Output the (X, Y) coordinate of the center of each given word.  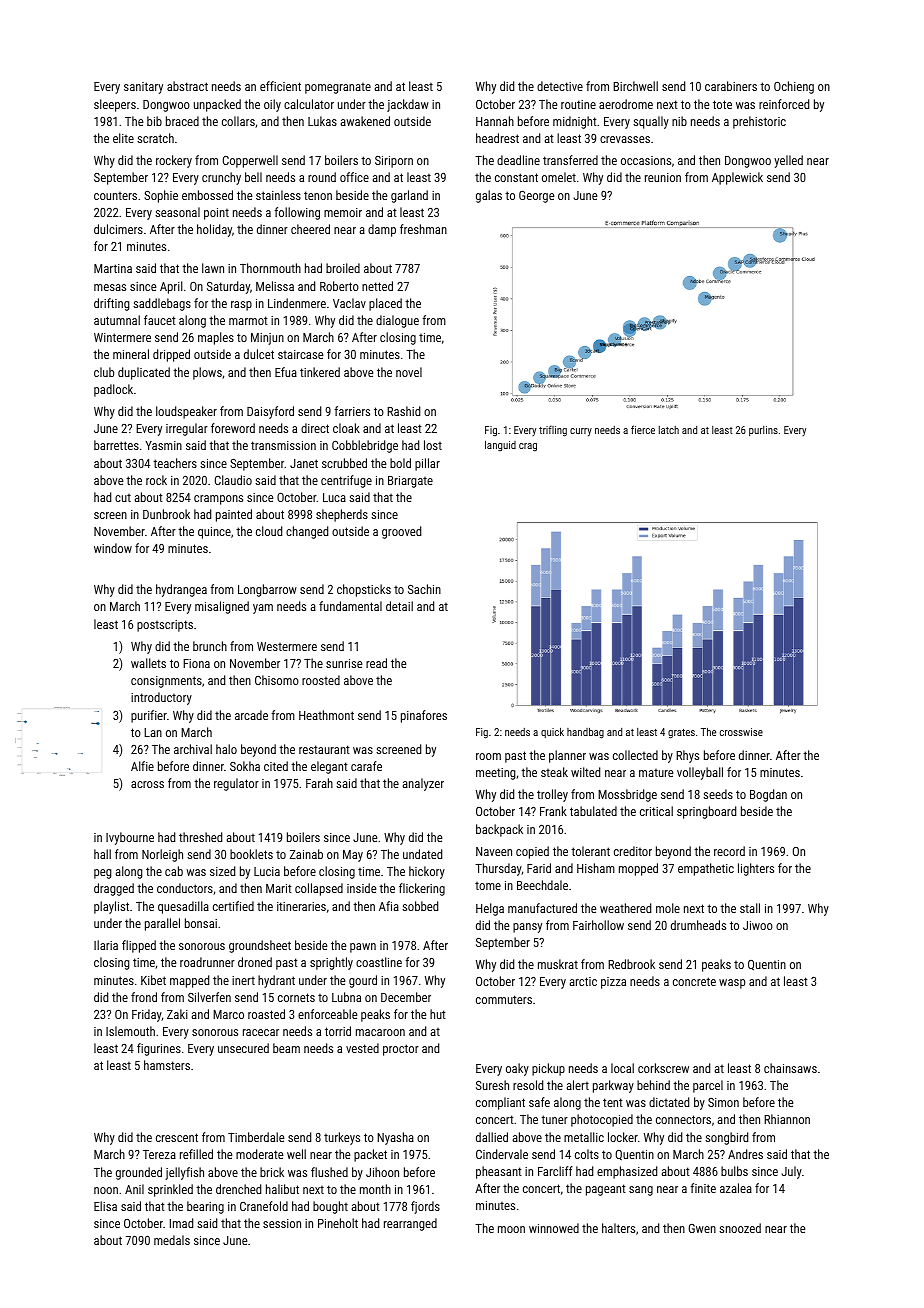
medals (172, 1240)
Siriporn (394, 162)
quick (552, 733)
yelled (788, 161)
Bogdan (768, 795)
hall (102, 854)
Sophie (161, 196)
